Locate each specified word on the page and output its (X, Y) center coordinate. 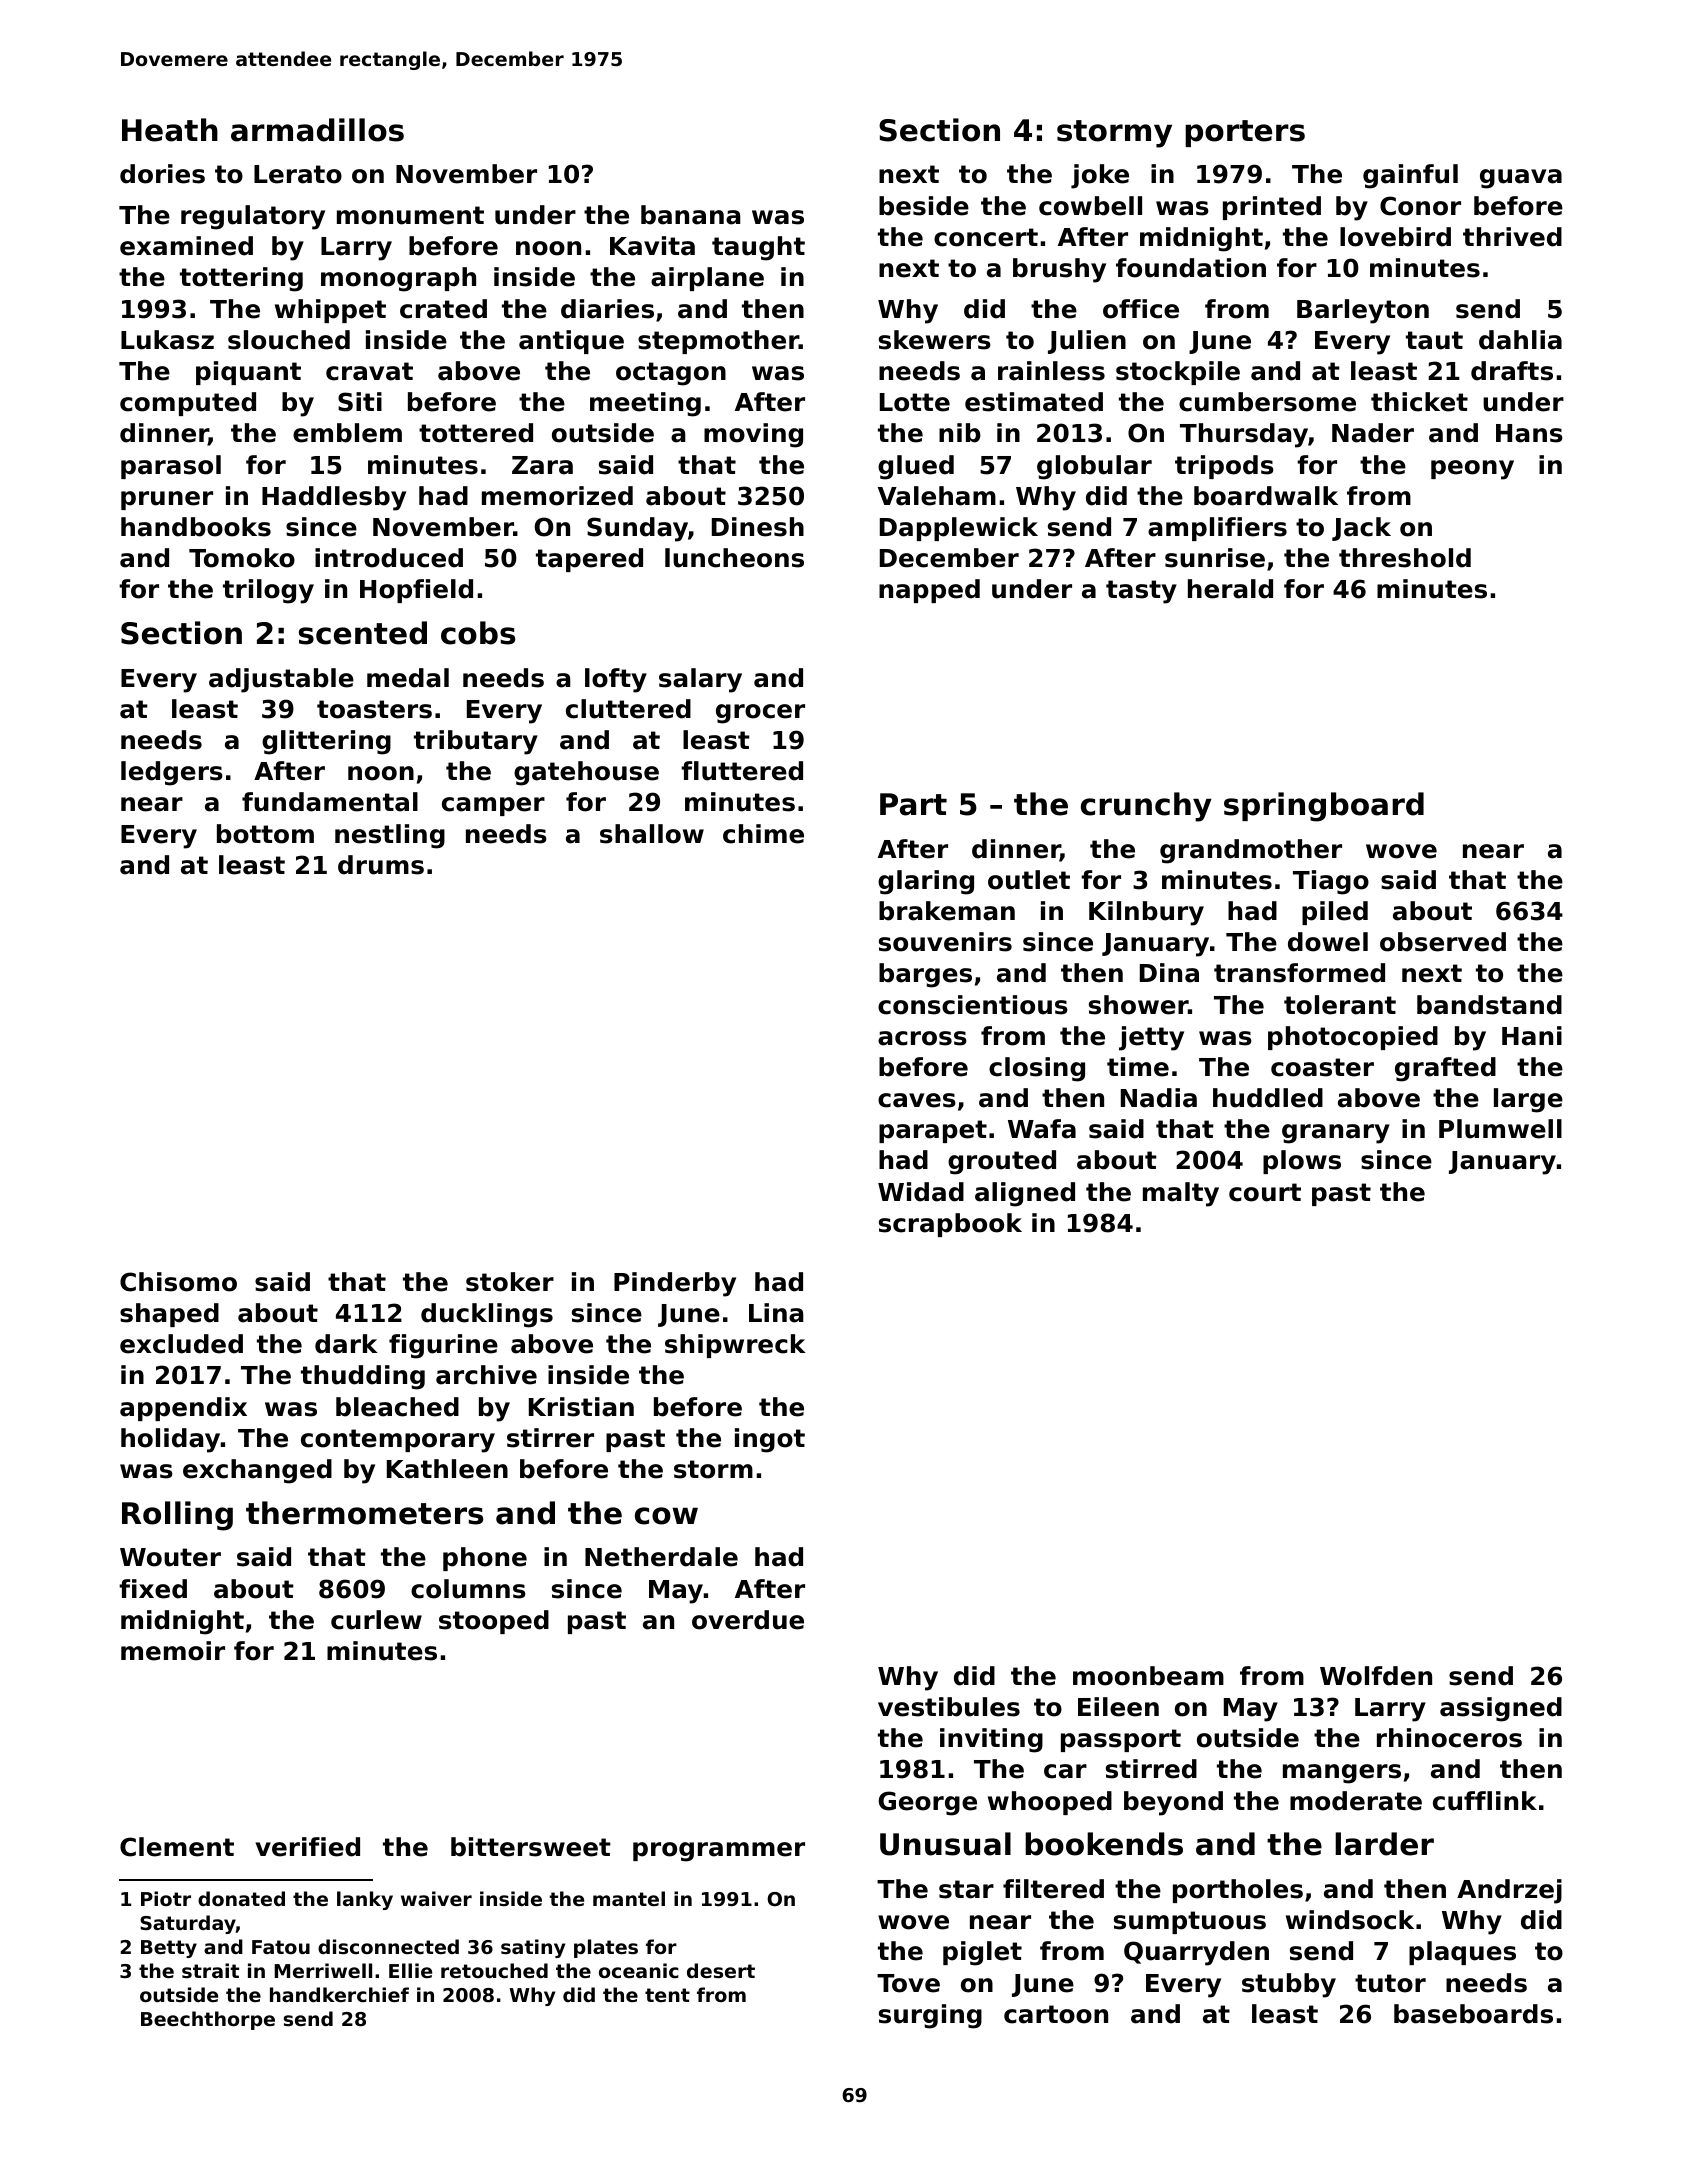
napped (929, 591)
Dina (1169, 973)
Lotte (915, 402)
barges (925, 975)
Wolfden (1376, 1676)
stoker (510, 1282)
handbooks (196, 527)
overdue (748, 1620)
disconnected (388, 1947)
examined (186, 246)
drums (381, 865)
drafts (1512, 371)
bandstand (1489, 1005)
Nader (1373, 433)
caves (917, 1100)
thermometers (364, 1513)
